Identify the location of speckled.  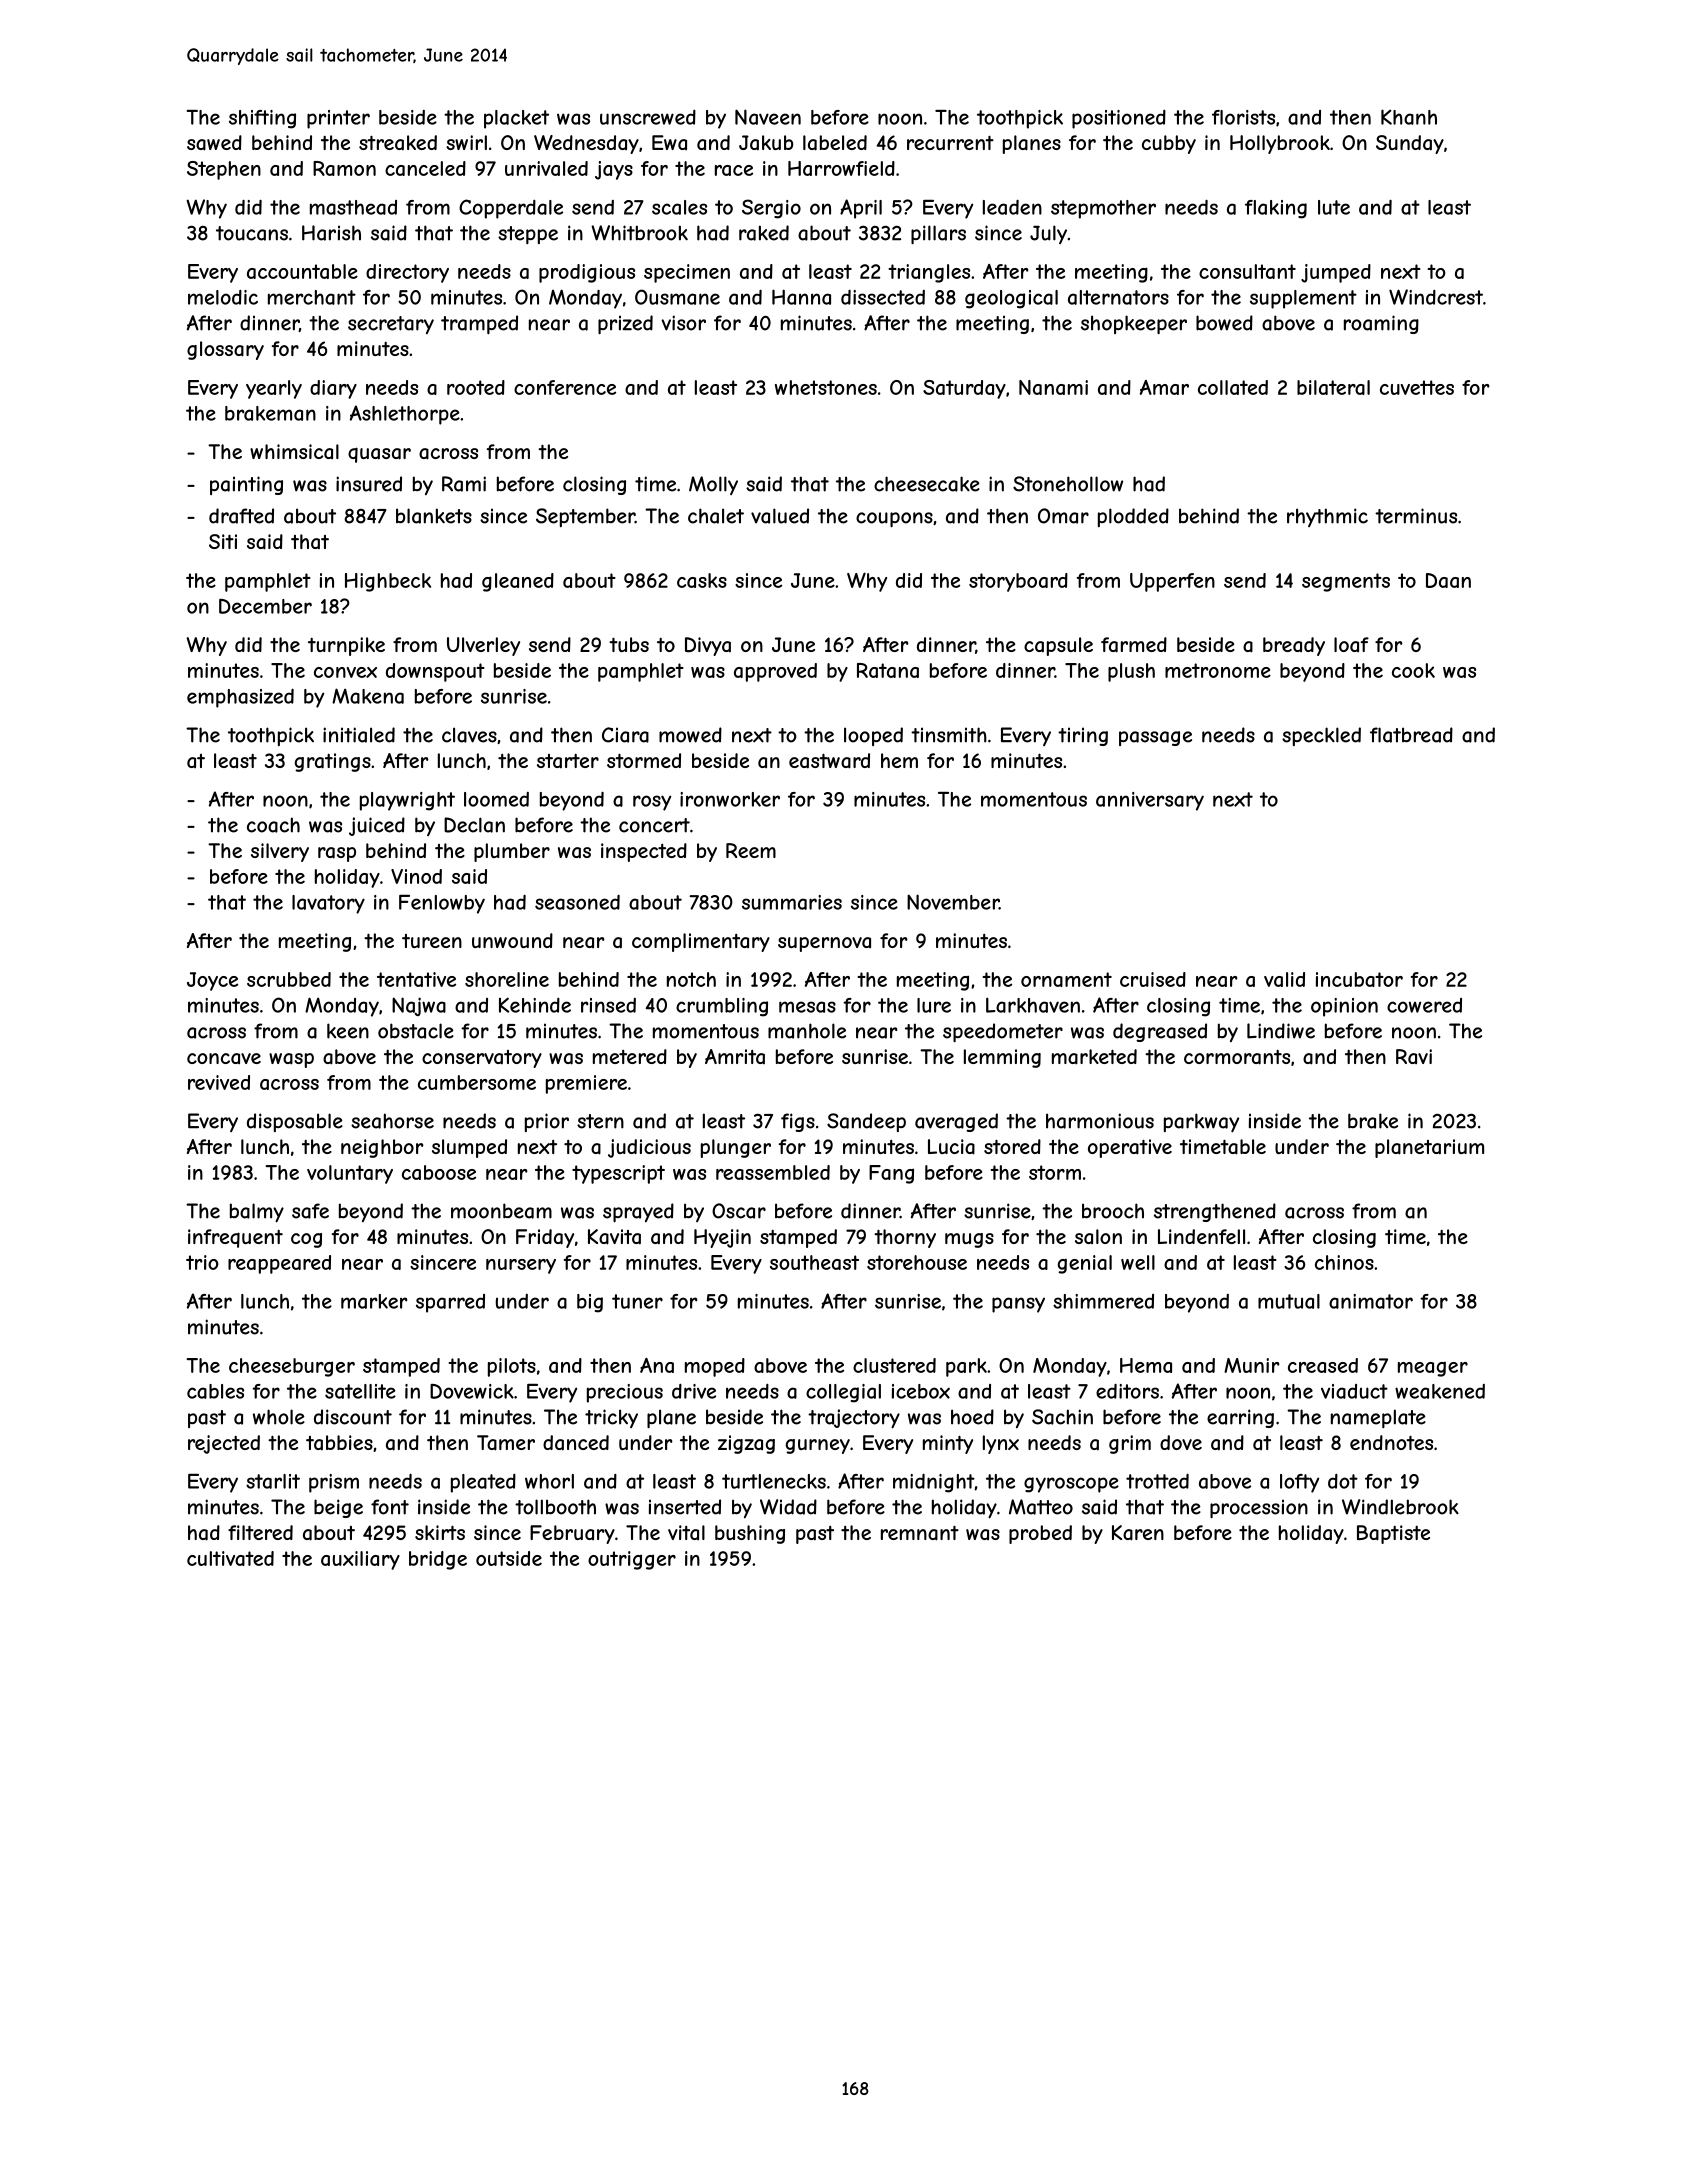
(1321, 736).
